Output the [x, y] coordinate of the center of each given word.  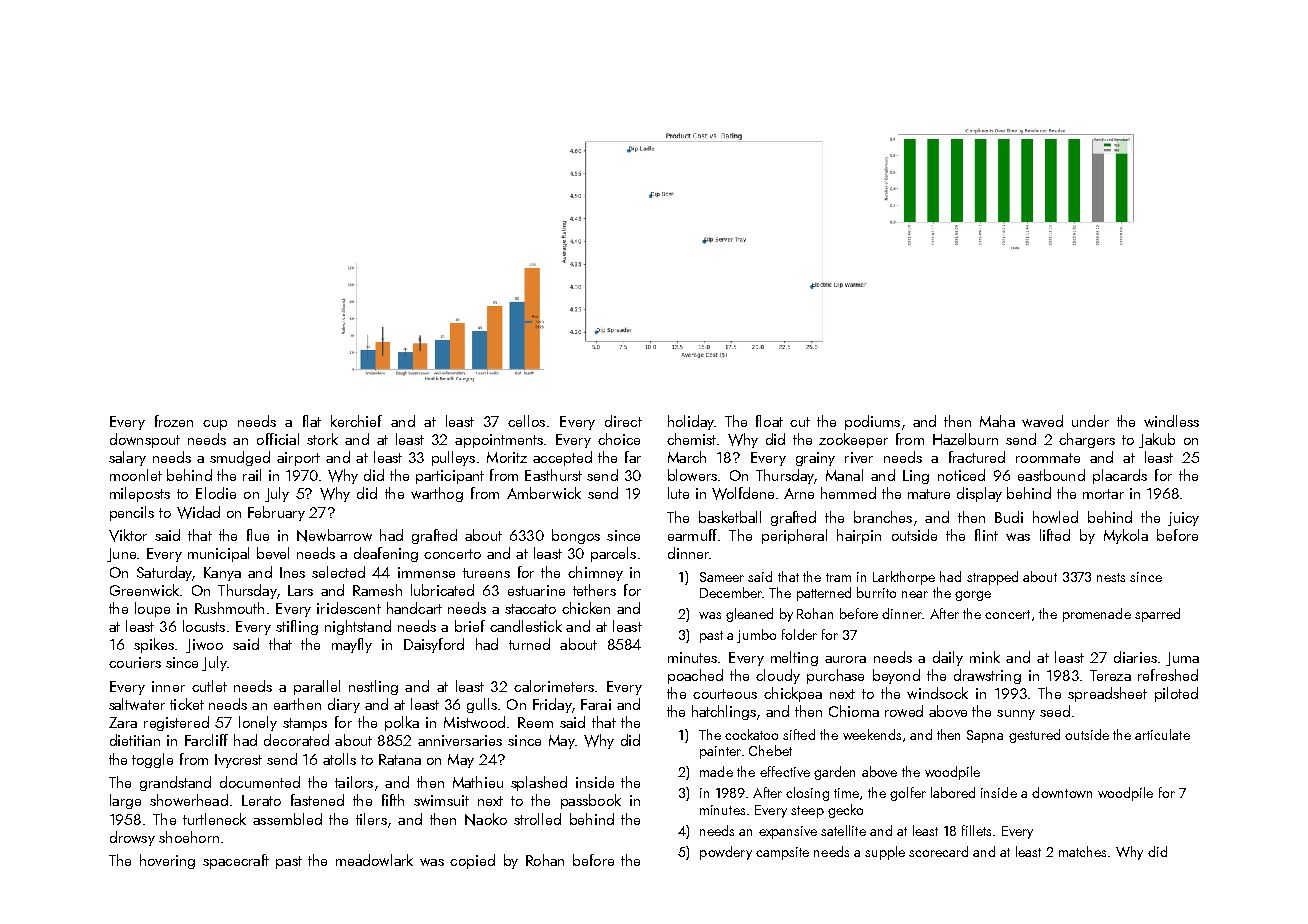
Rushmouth [229, 608]
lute [678, 493]
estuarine [536, 590]
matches [1082, 851]
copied [472, 861]
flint [986, 535]
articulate [1162, 734]
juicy [1183, 519]
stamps [305, 724]
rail [252, 475]
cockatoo [751, 734]
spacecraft [236, 861]
